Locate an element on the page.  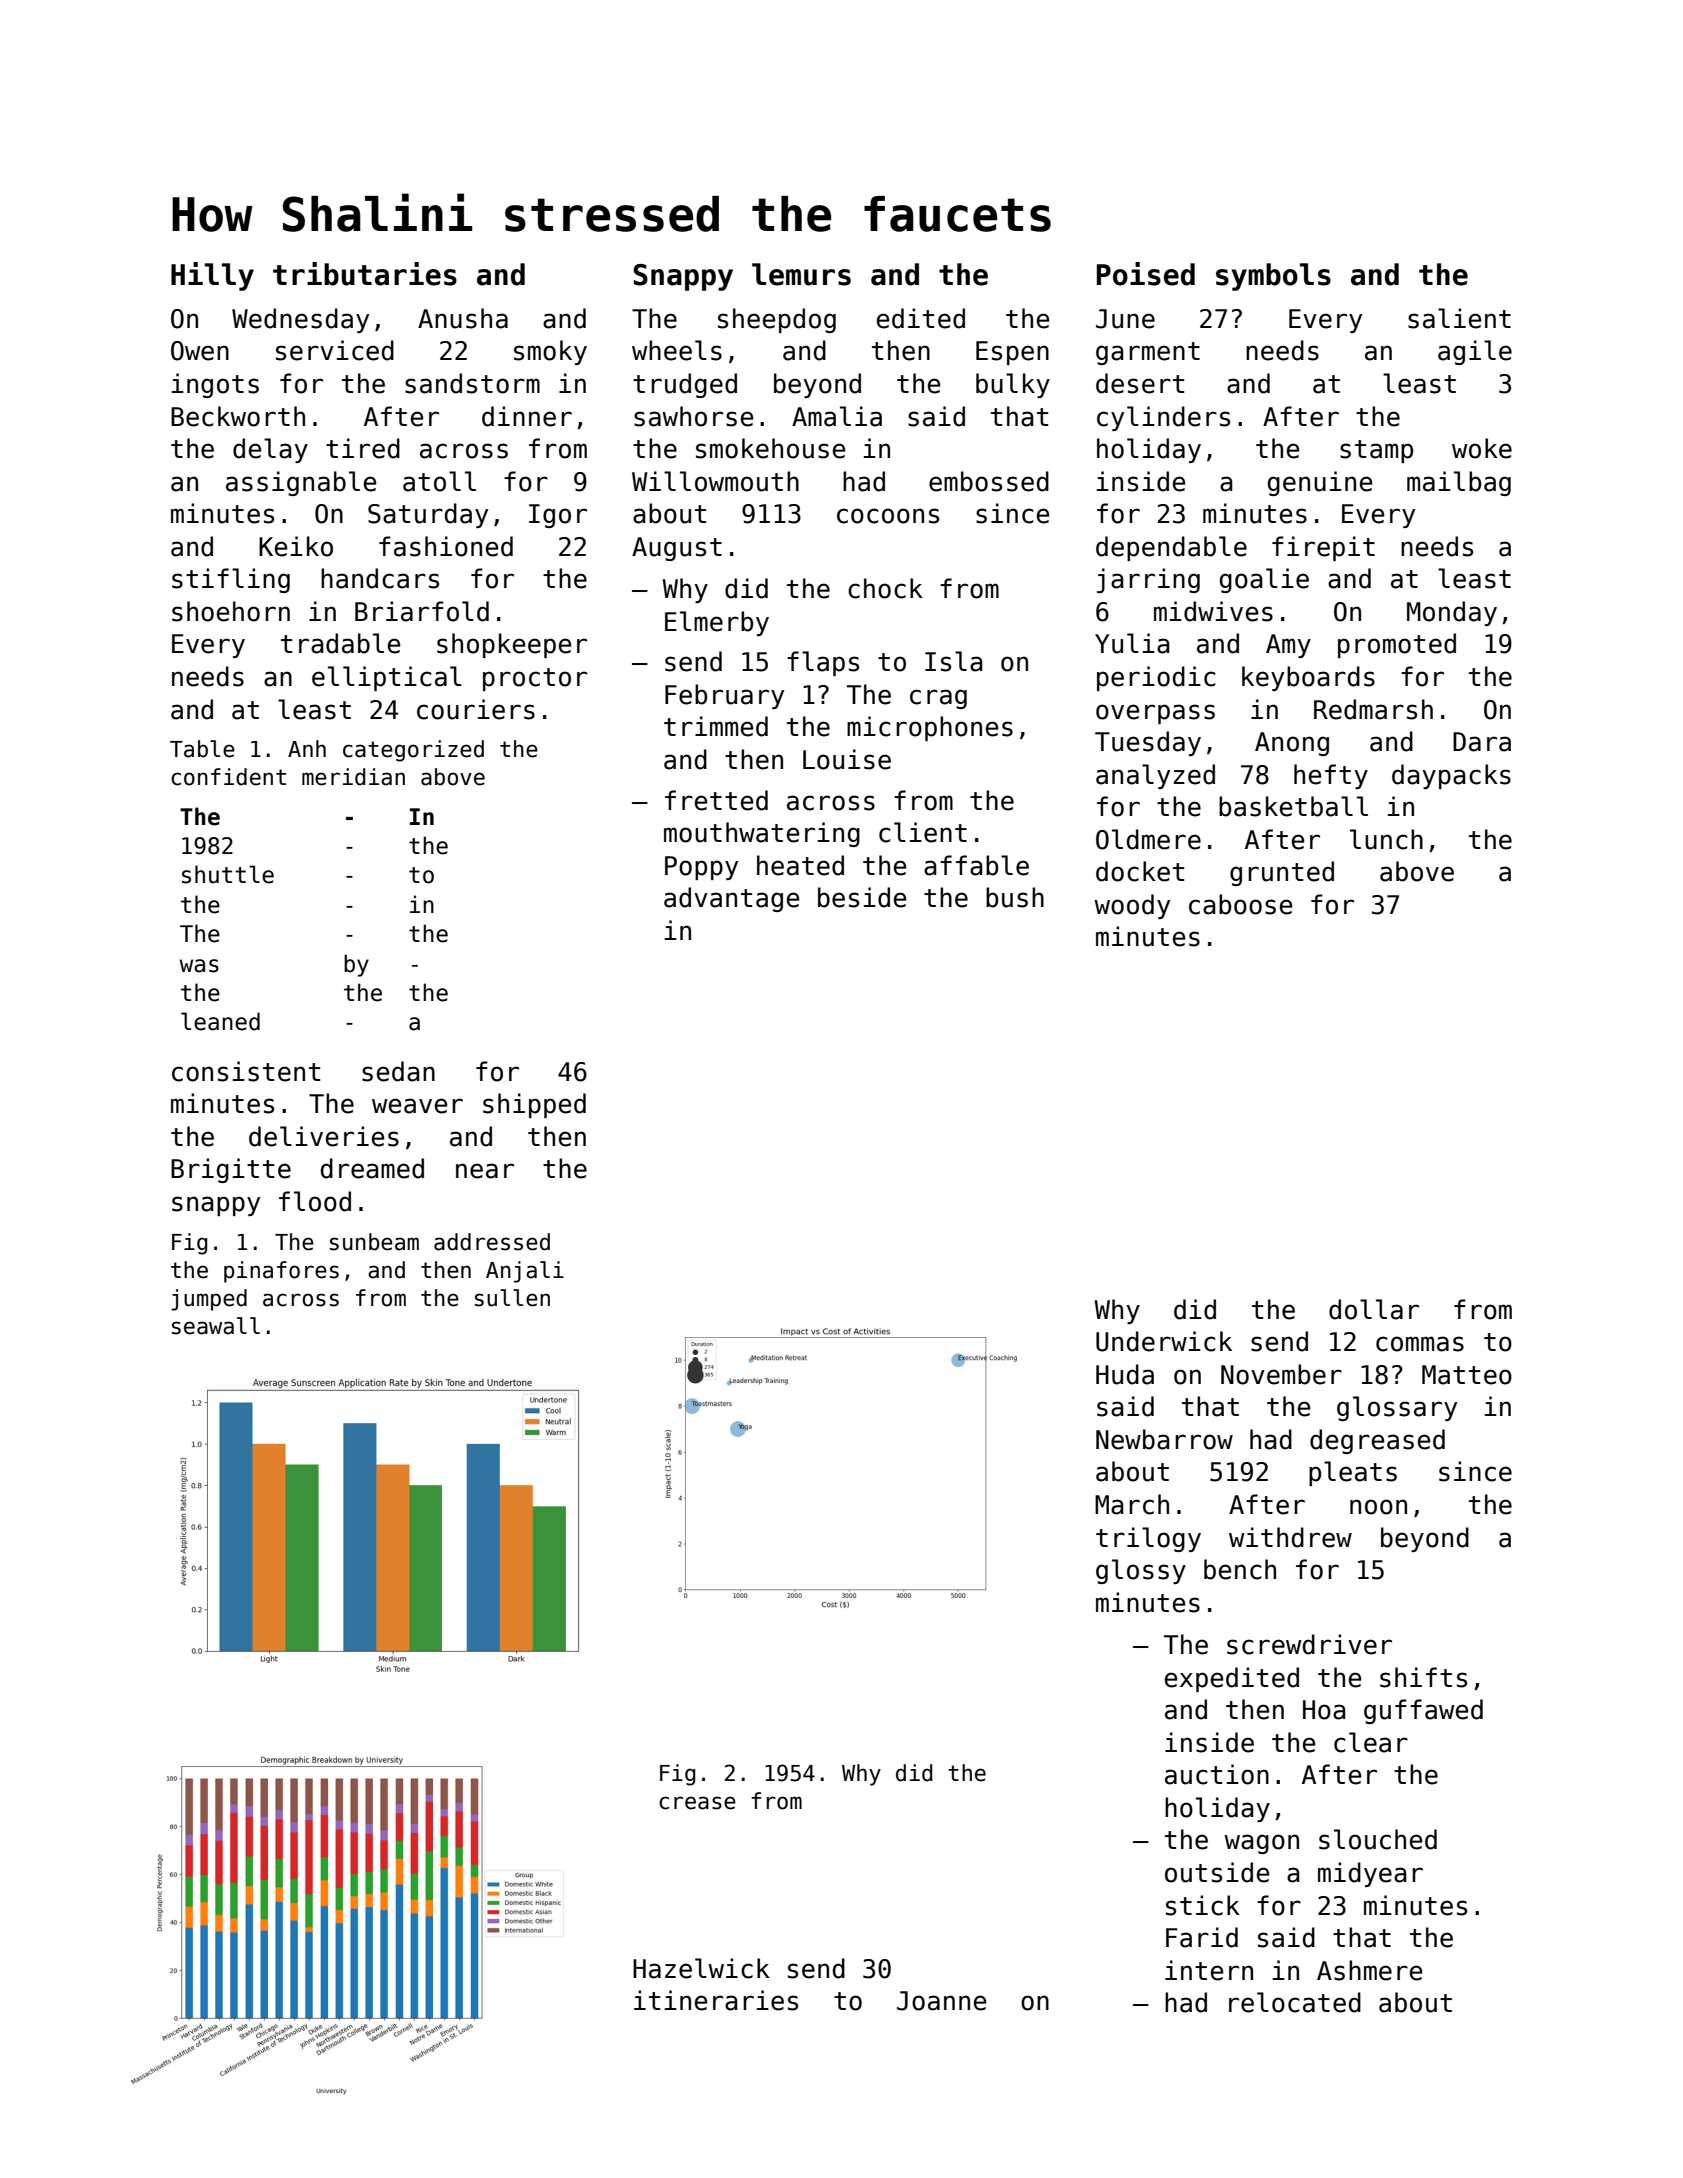
crease is located at coordinates (697, 1803).
